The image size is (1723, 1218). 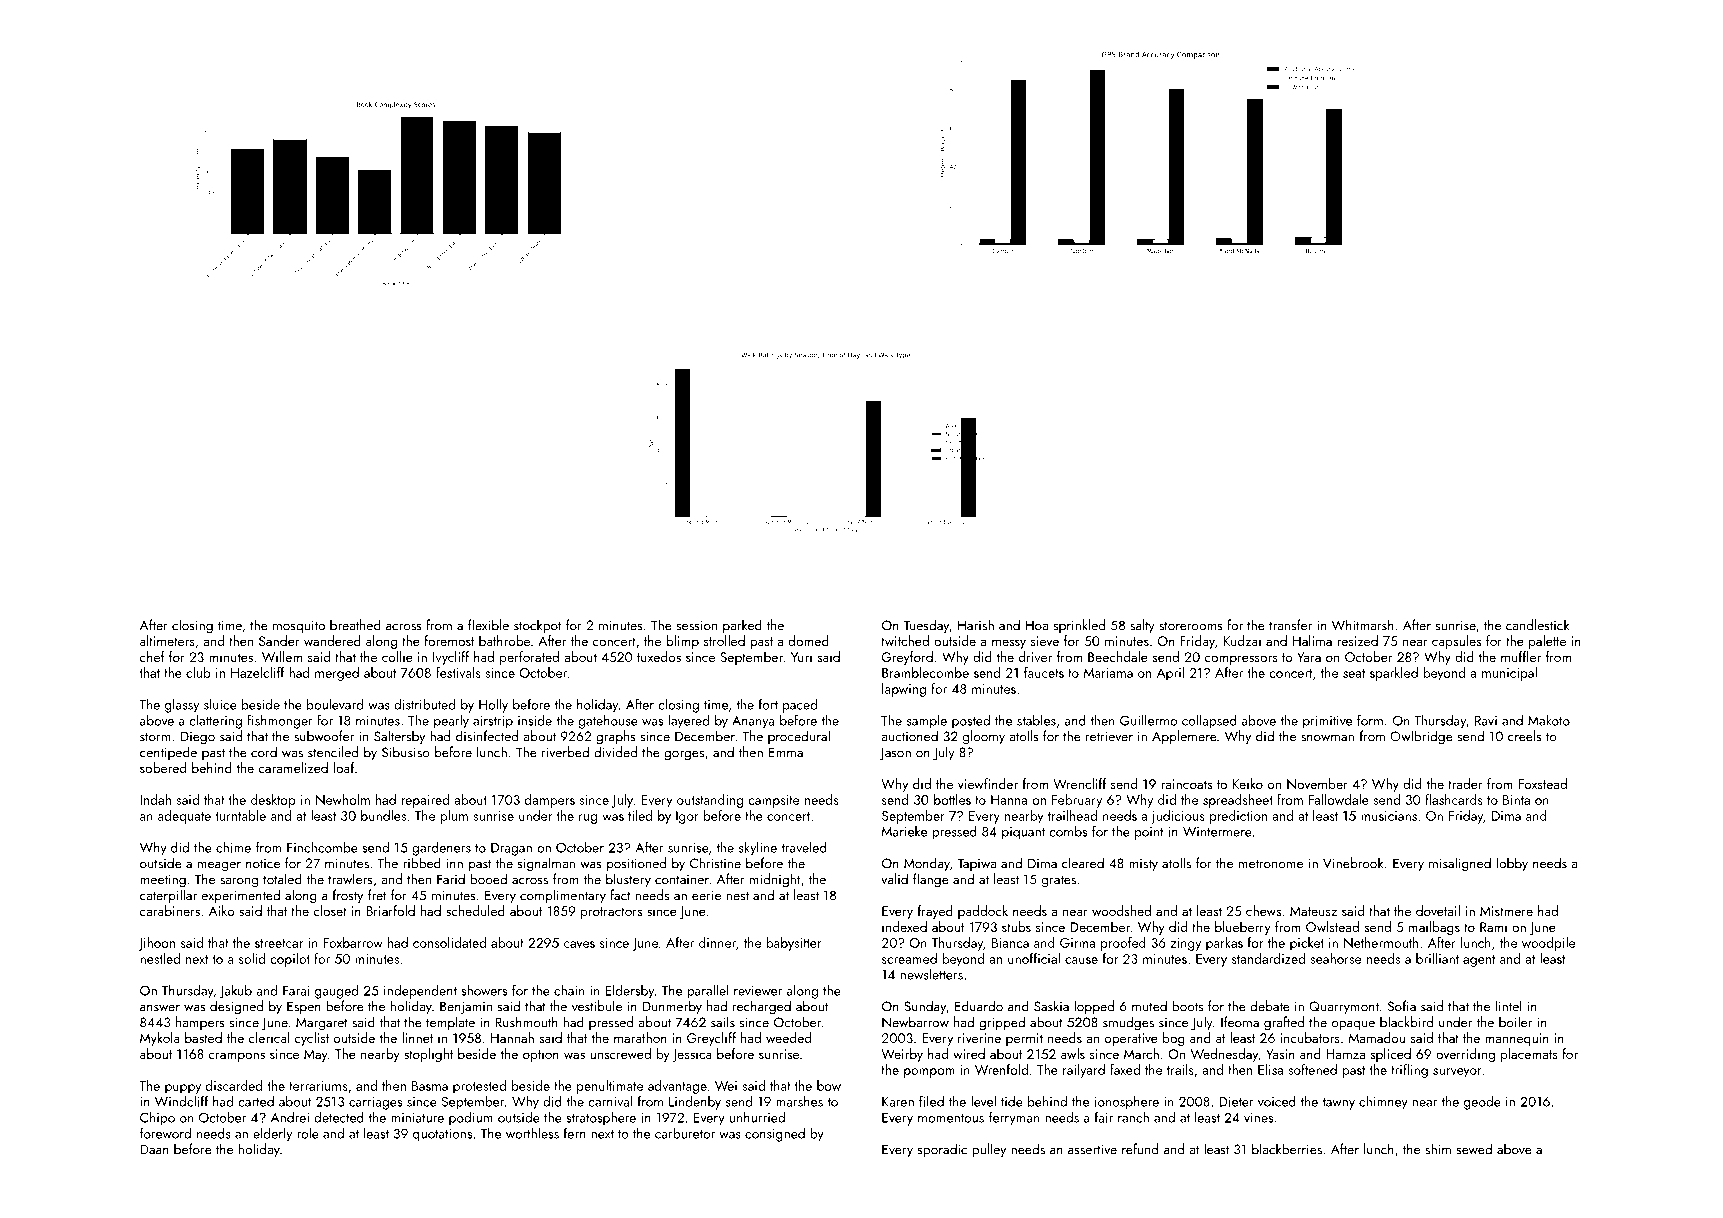 I want to click on mosquito, so click(x=299, y=627).
